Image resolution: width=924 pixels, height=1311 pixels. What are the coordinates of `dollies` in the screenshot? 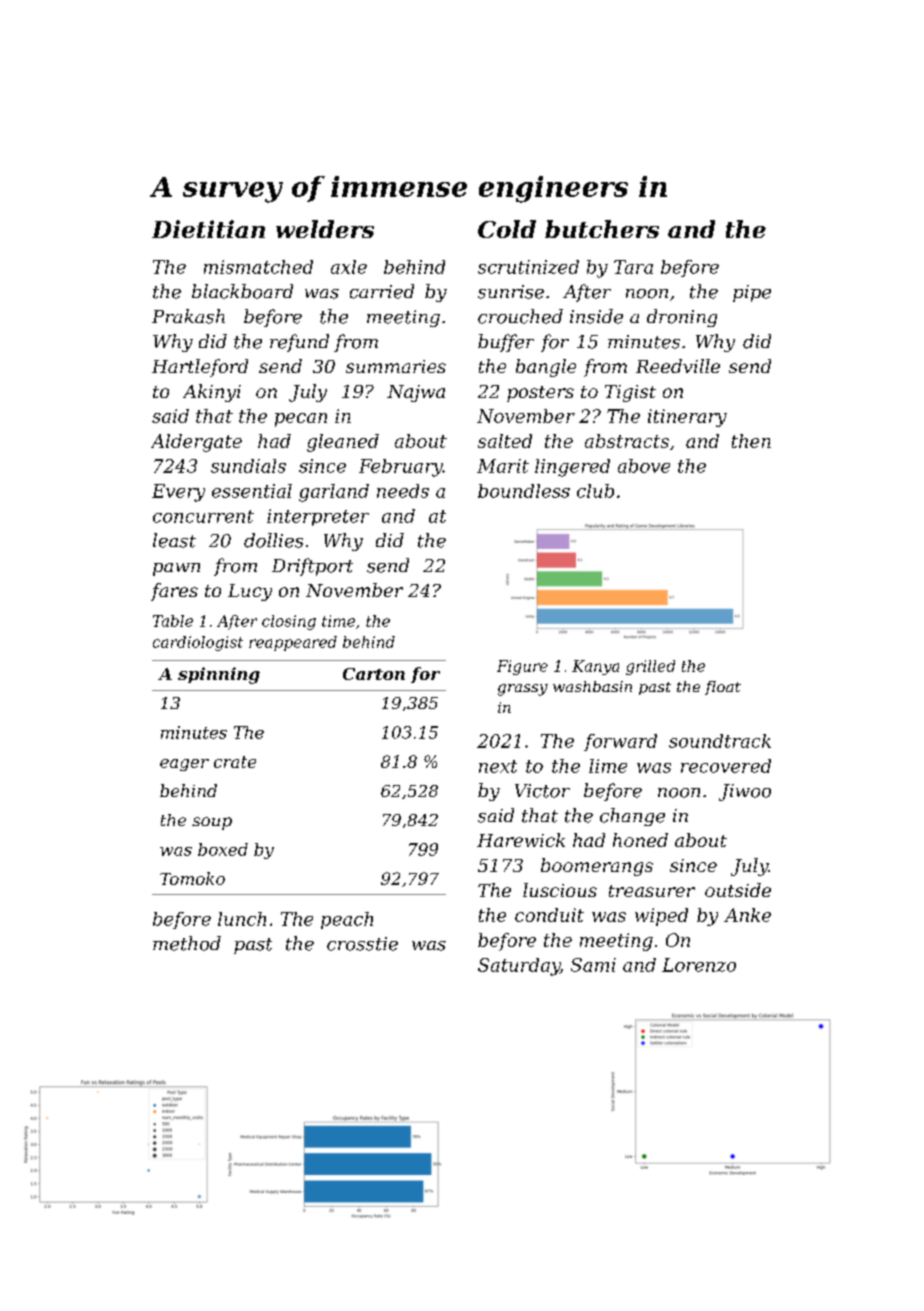 It's located at (273, 540).
